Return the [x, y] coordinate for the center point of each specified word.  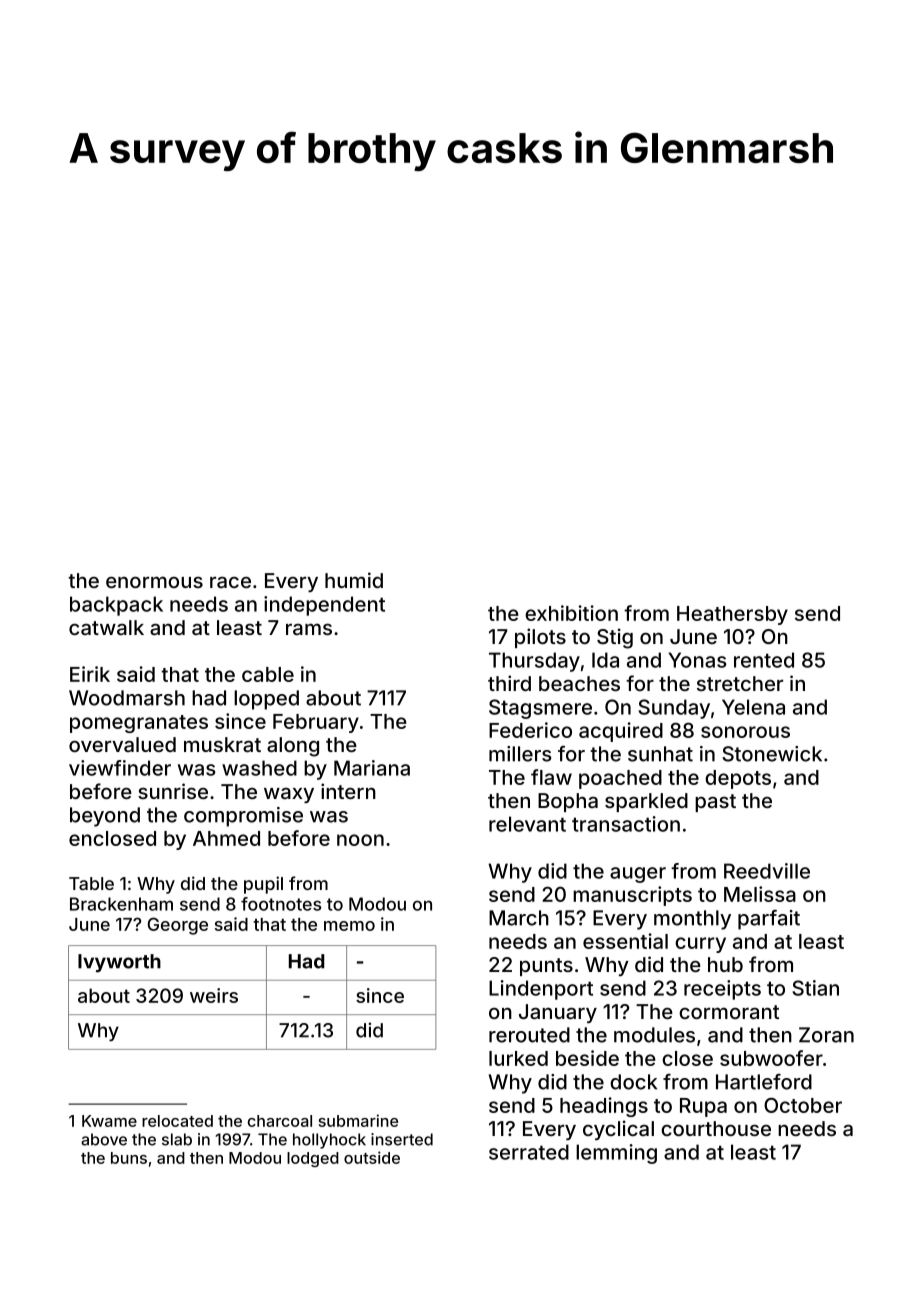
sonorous [745, 732]
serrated [529, 1152]
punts [546, 967]
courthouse [716, 1128]
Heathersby [732, 615]
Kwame [109, 1121]
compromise [243, 817]
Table [91, 883]
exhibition [571, 613]
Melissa [760, 894]
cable [268, 674]
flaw [551, 777]
